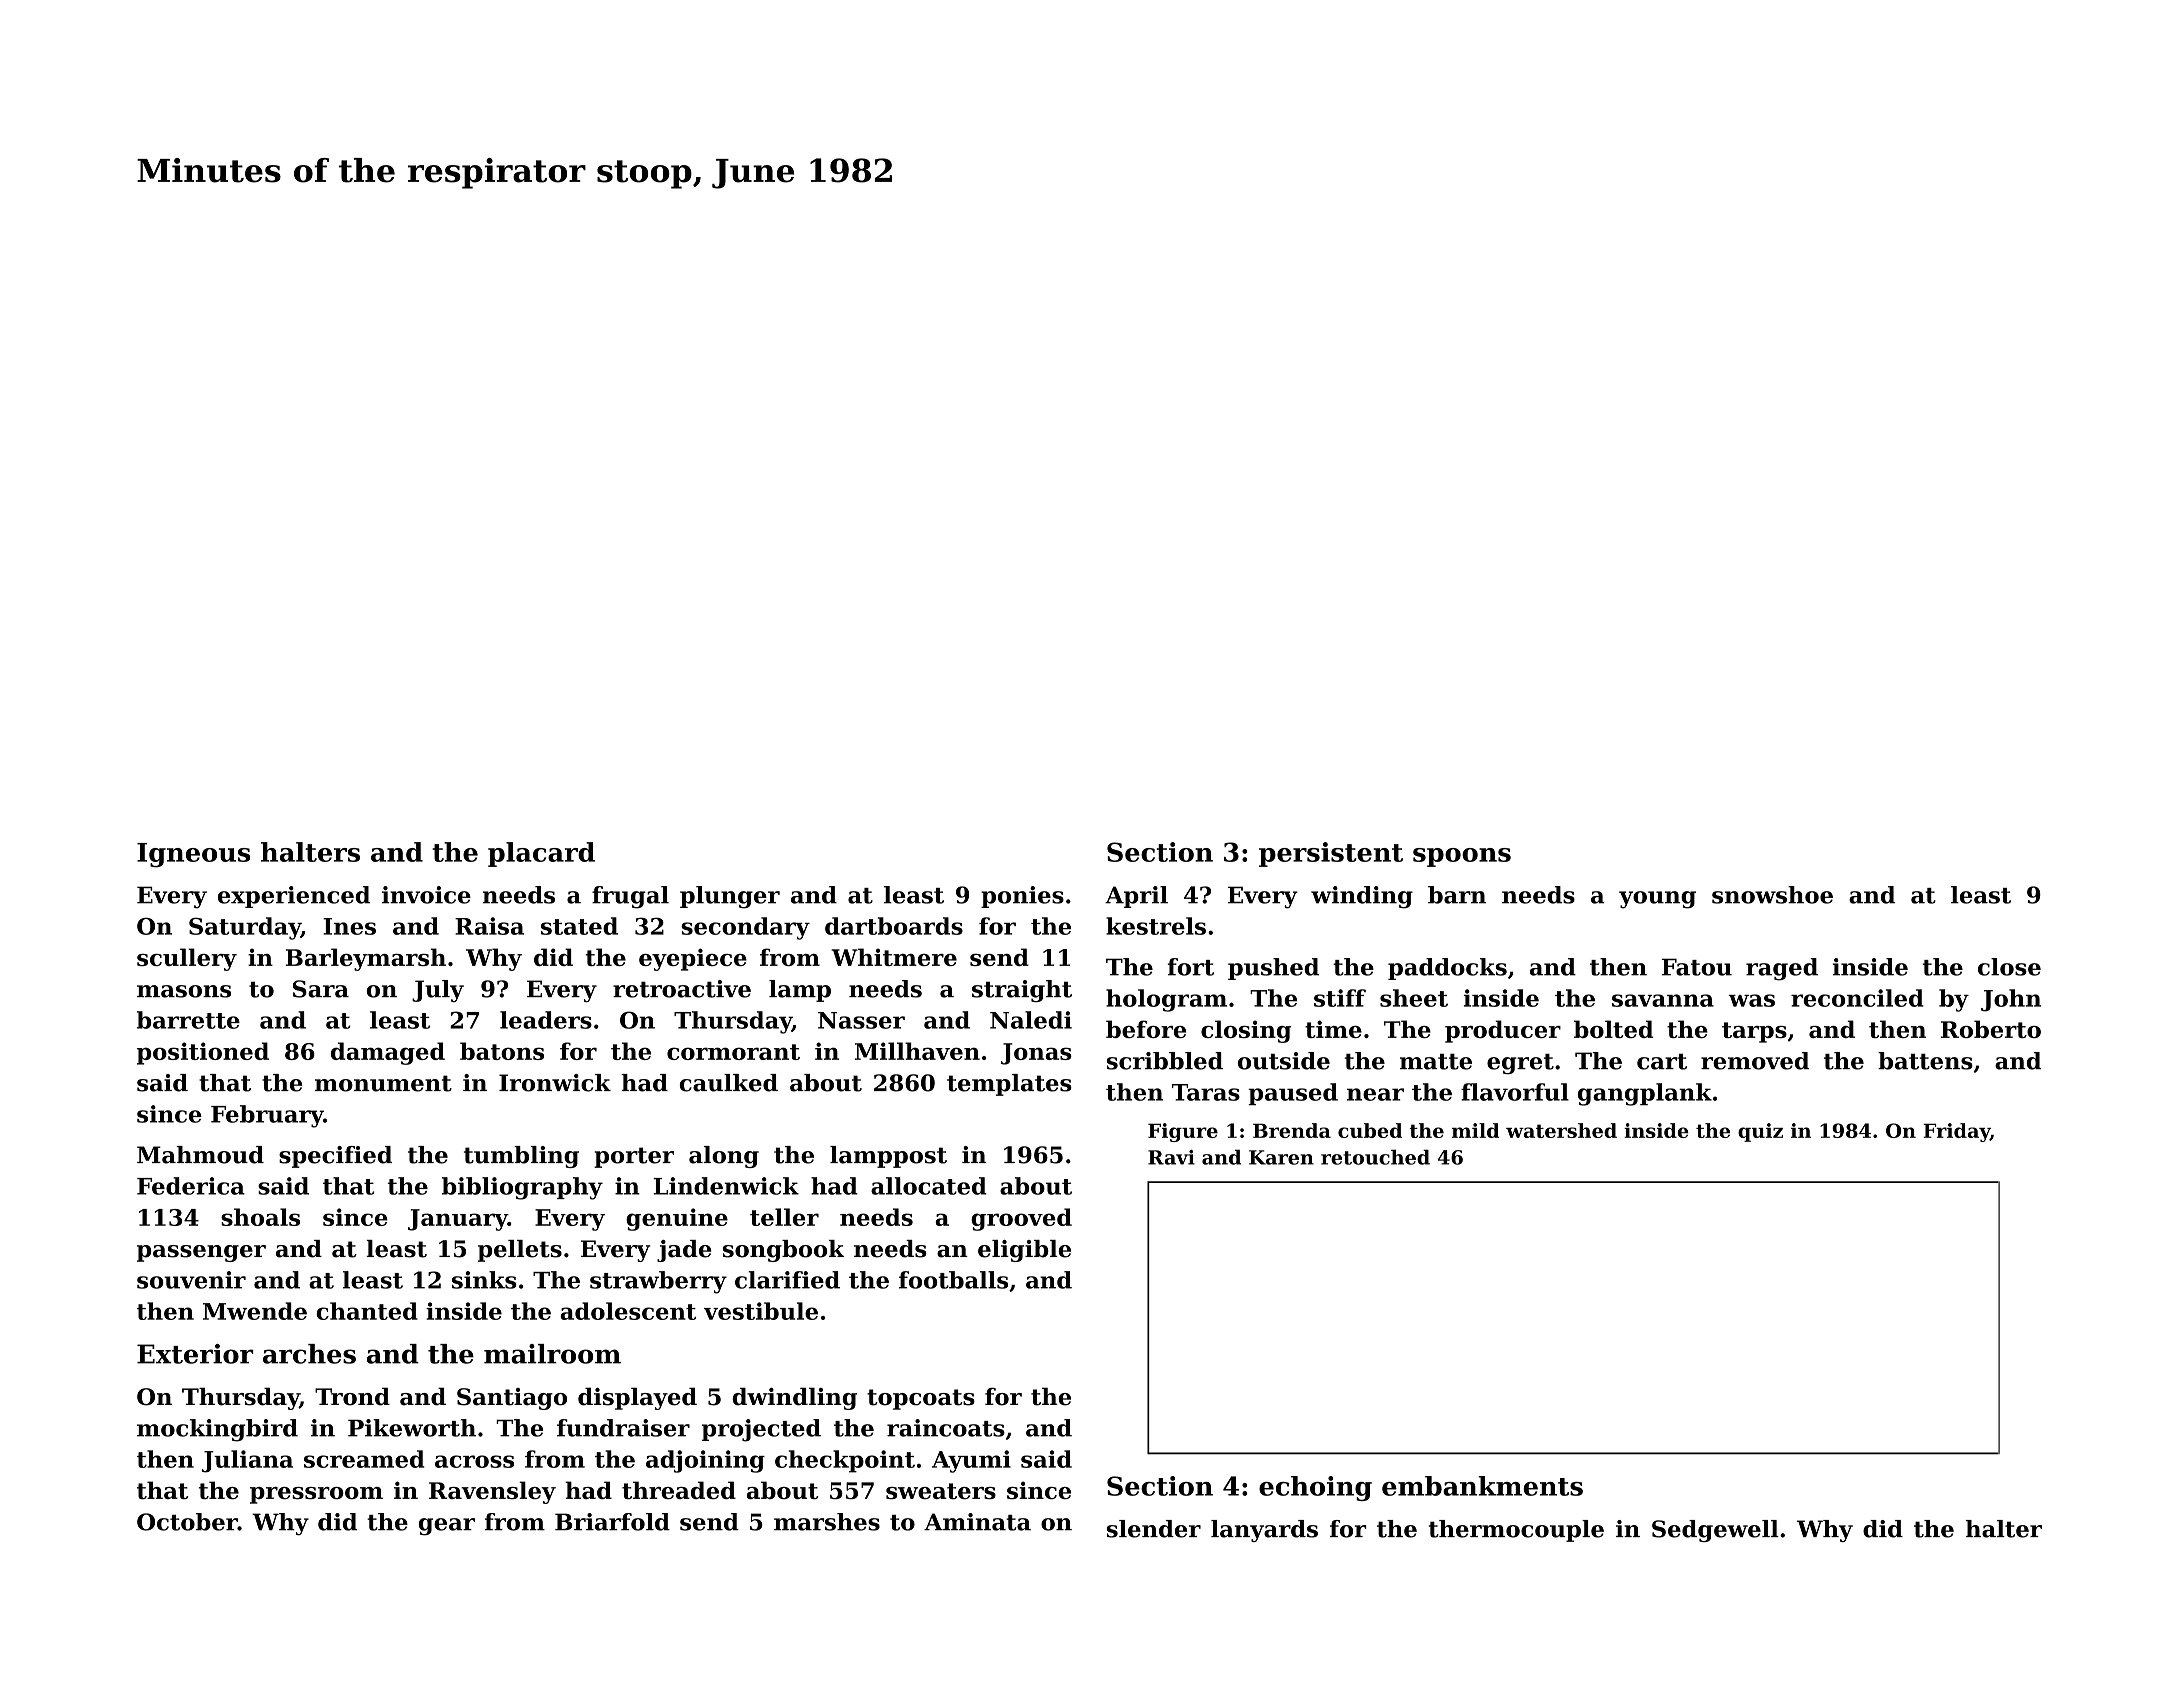 This document has height=1683, width=2178. What do you see at coordinates (1482, 1486) in the document?
I see `embankments` at bounding box center [1482, 1486].
